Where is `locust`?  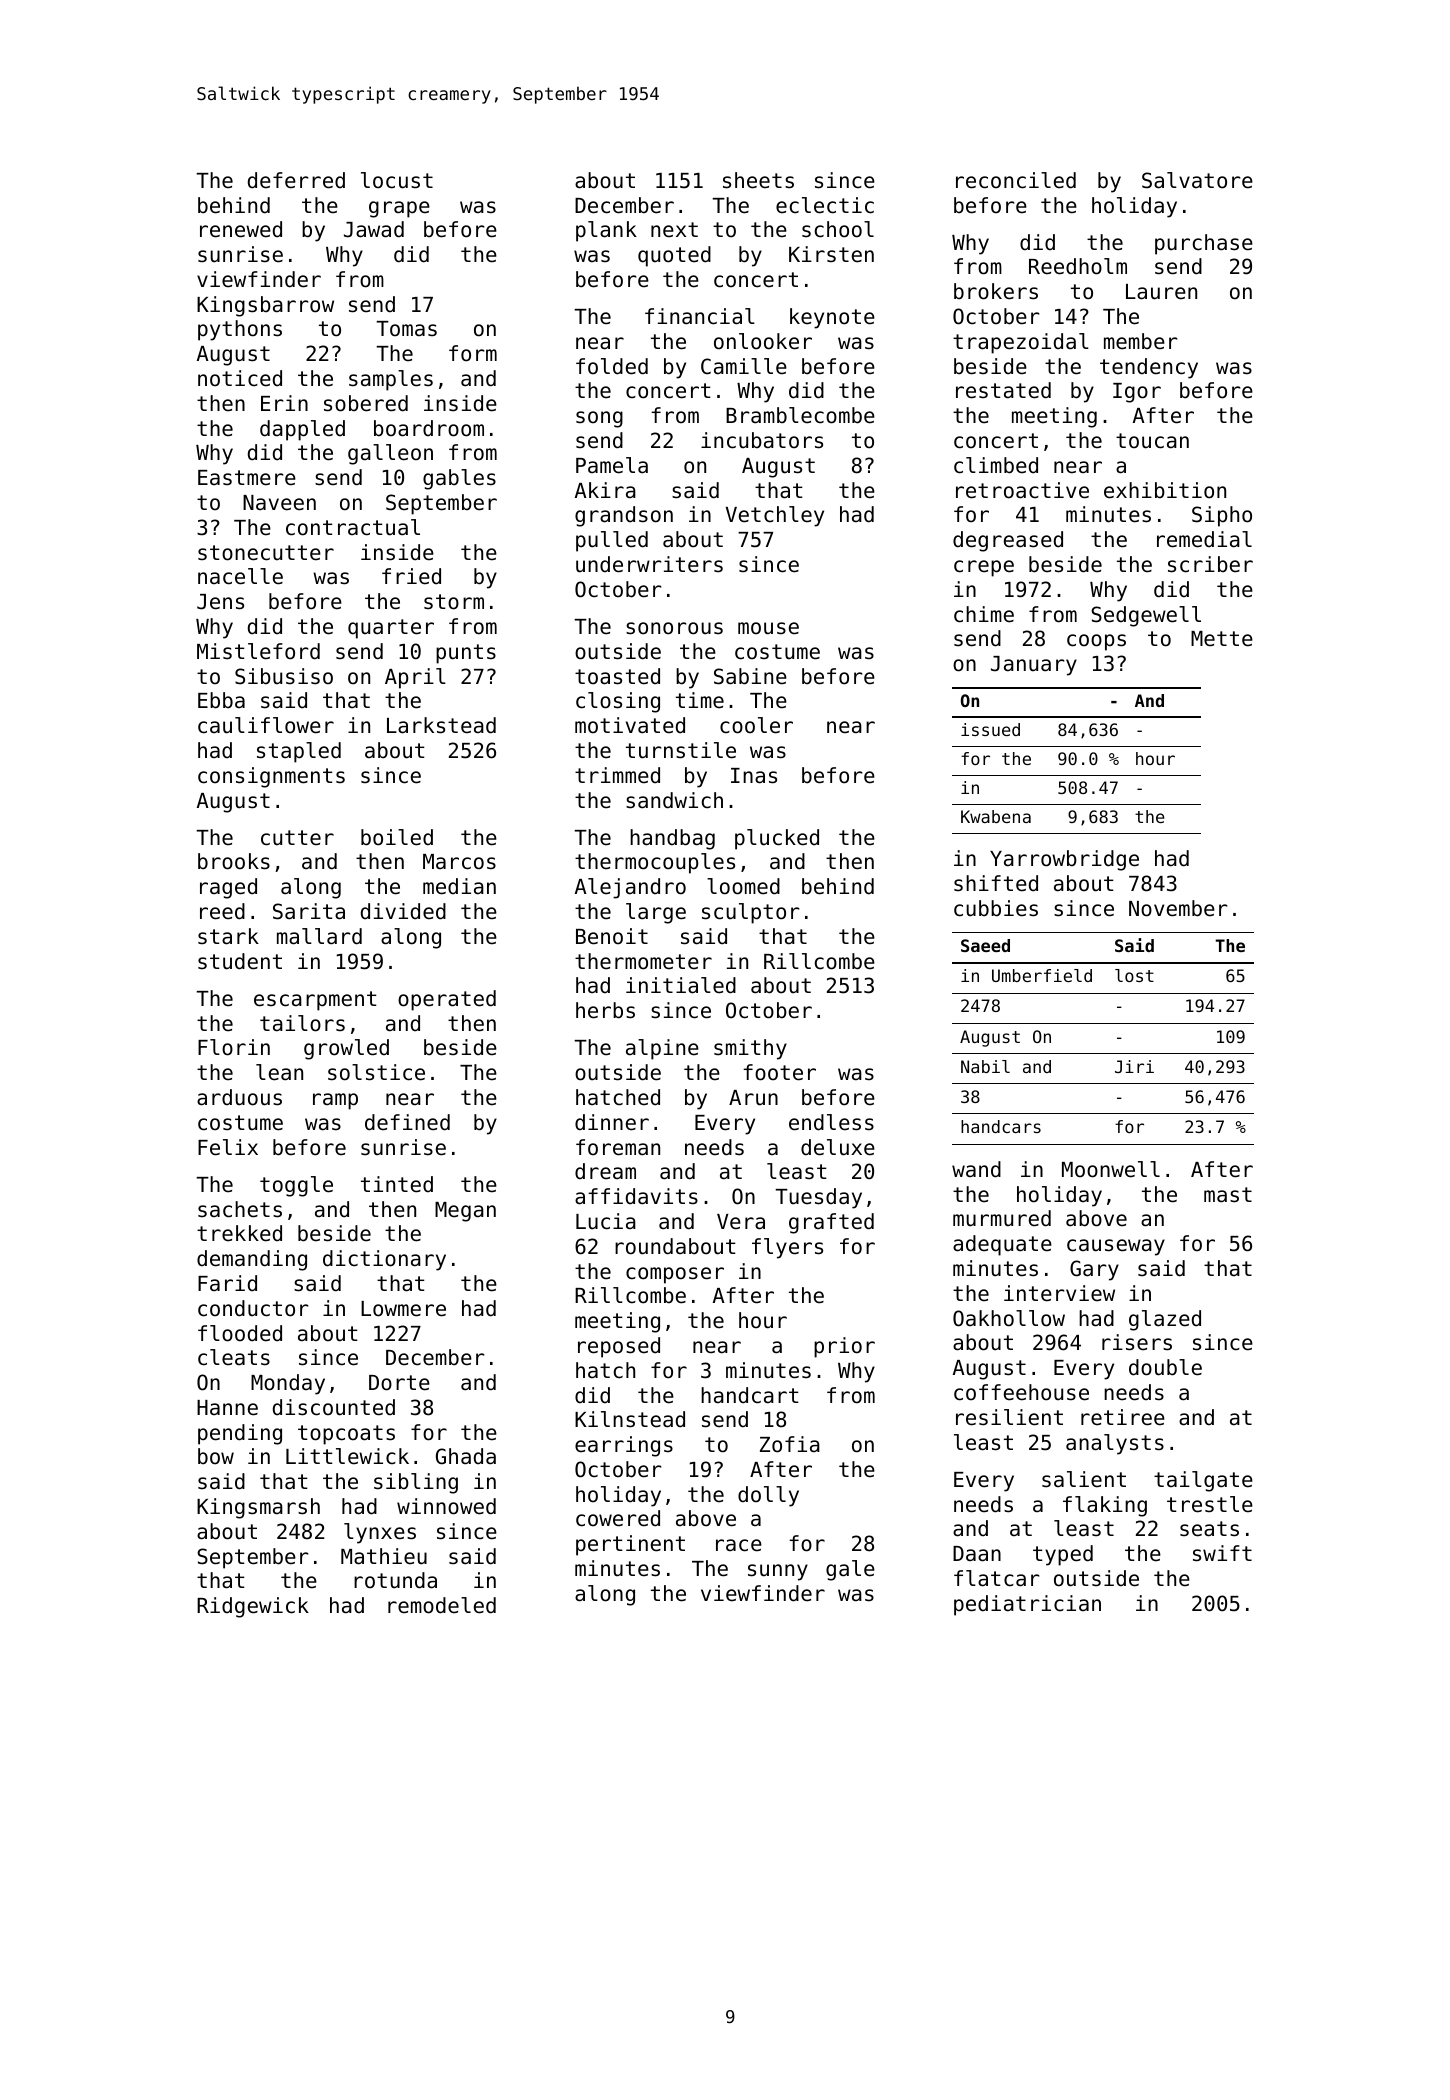
locust is located at coordinates (397, 180).
